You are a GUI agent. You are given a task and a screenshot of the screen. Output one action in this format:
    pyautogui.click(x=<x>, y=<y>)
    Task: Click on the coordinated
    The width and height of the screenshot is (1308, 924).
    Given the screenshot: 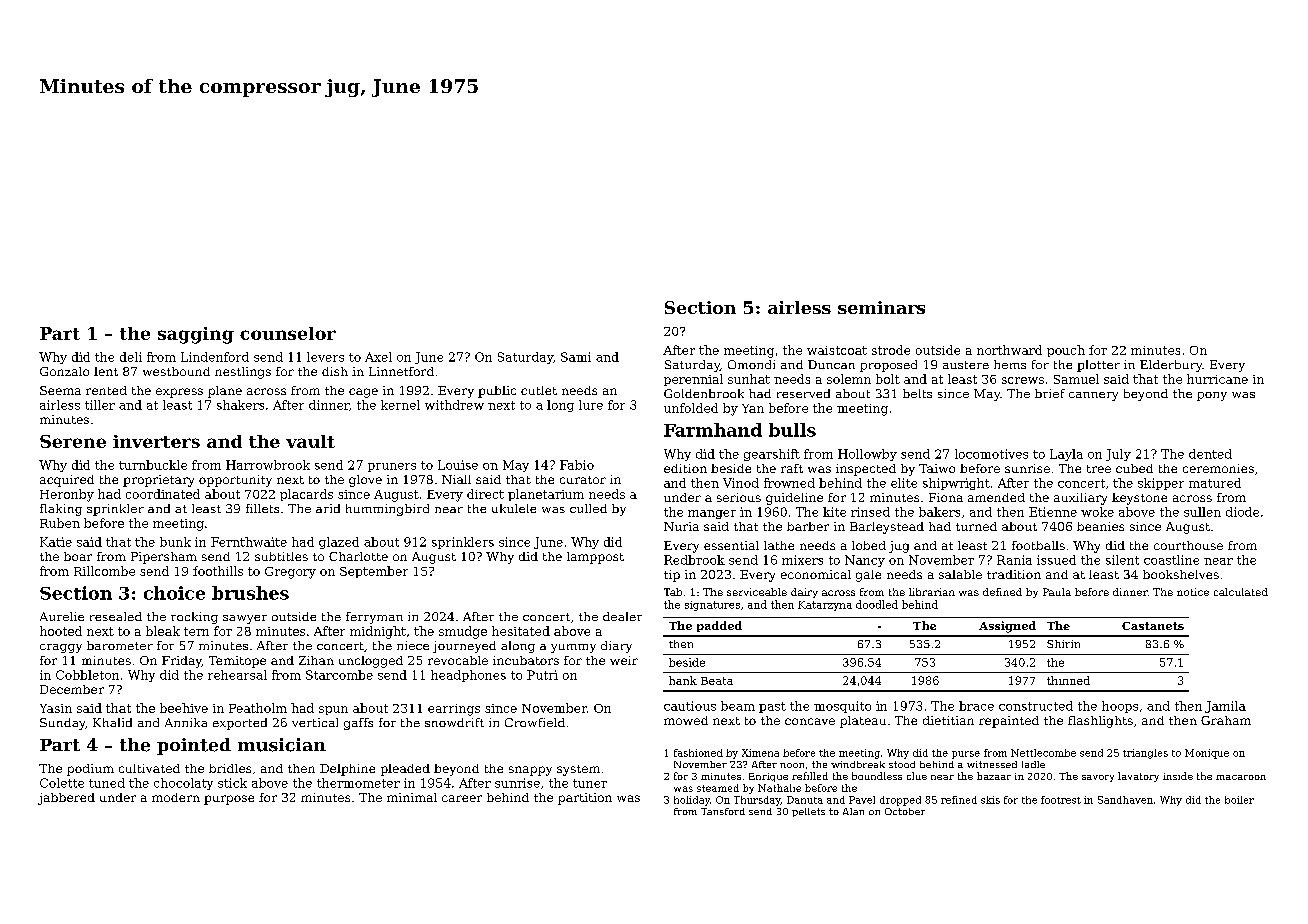 What is the action you would take?
    pyautogui.click(x=163, y=494)
